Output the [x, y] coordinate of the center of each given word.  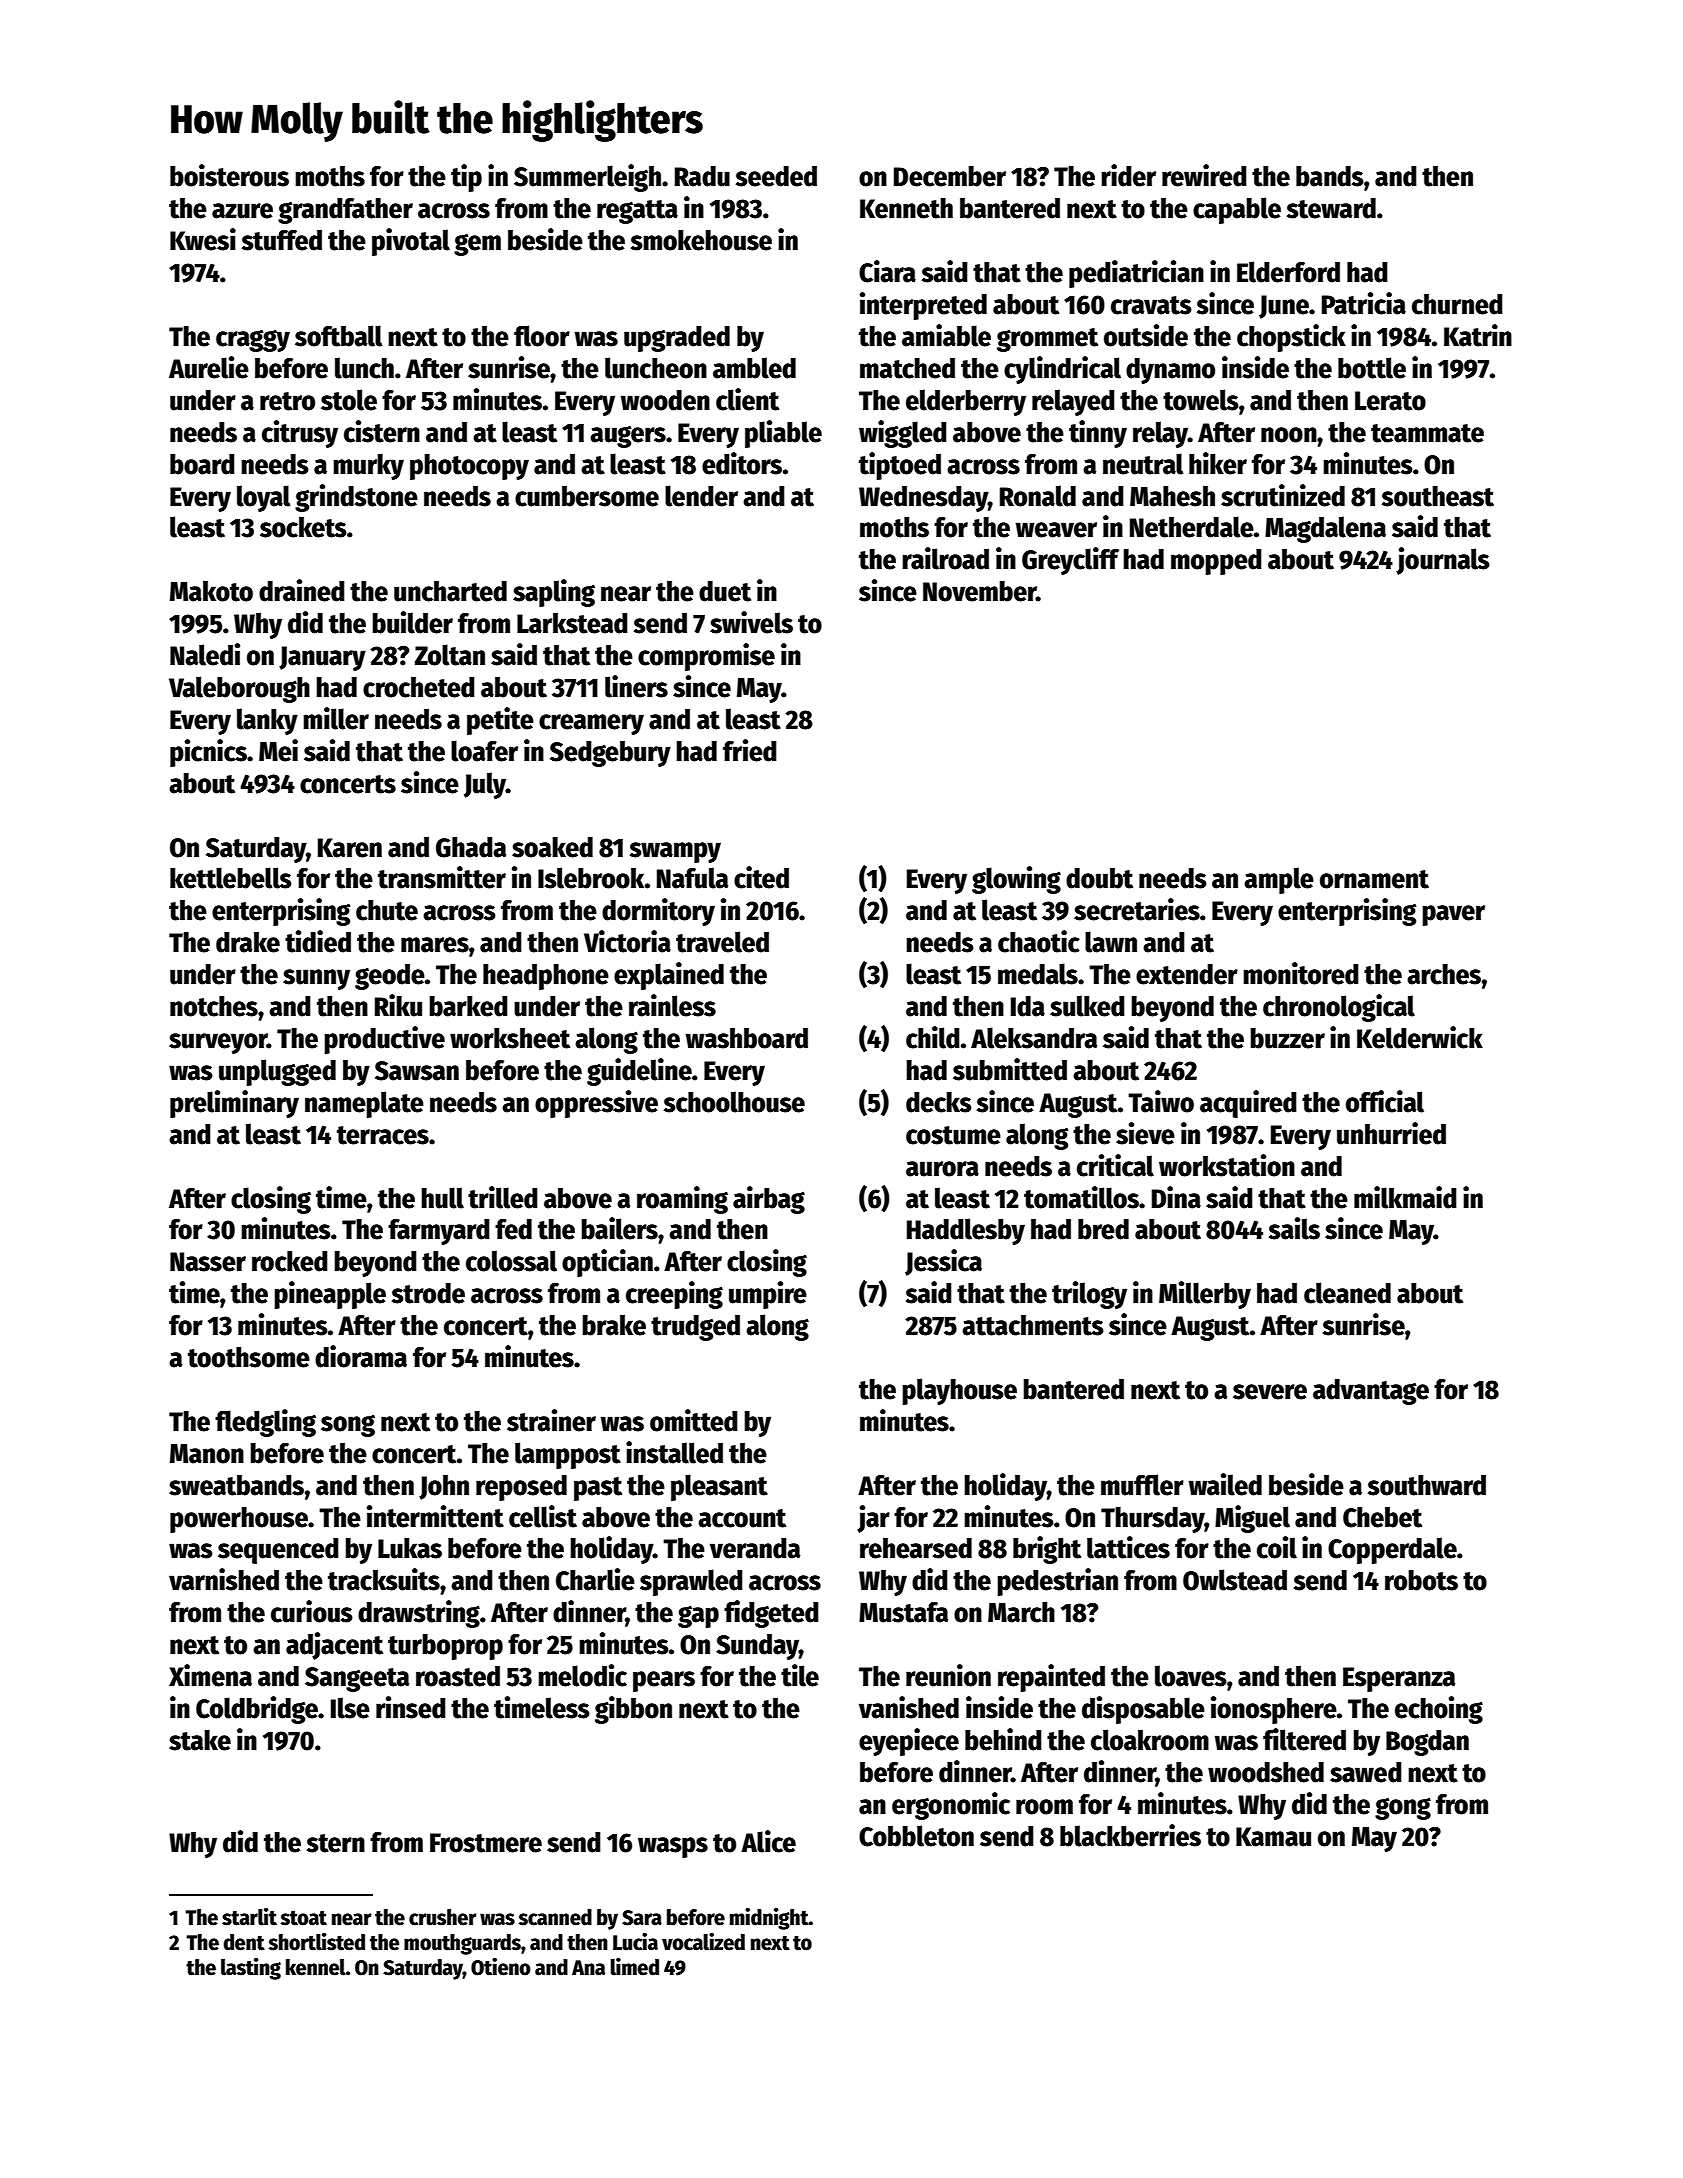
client [747, 399]
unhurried [1391, 1133]
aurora [942, 1169]
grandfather [345, 211]
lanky [267, 721]
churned [1457, 304]
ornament [1374, 879]
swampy [675, 852]
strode [428, 1293]
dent [244, 1942]
